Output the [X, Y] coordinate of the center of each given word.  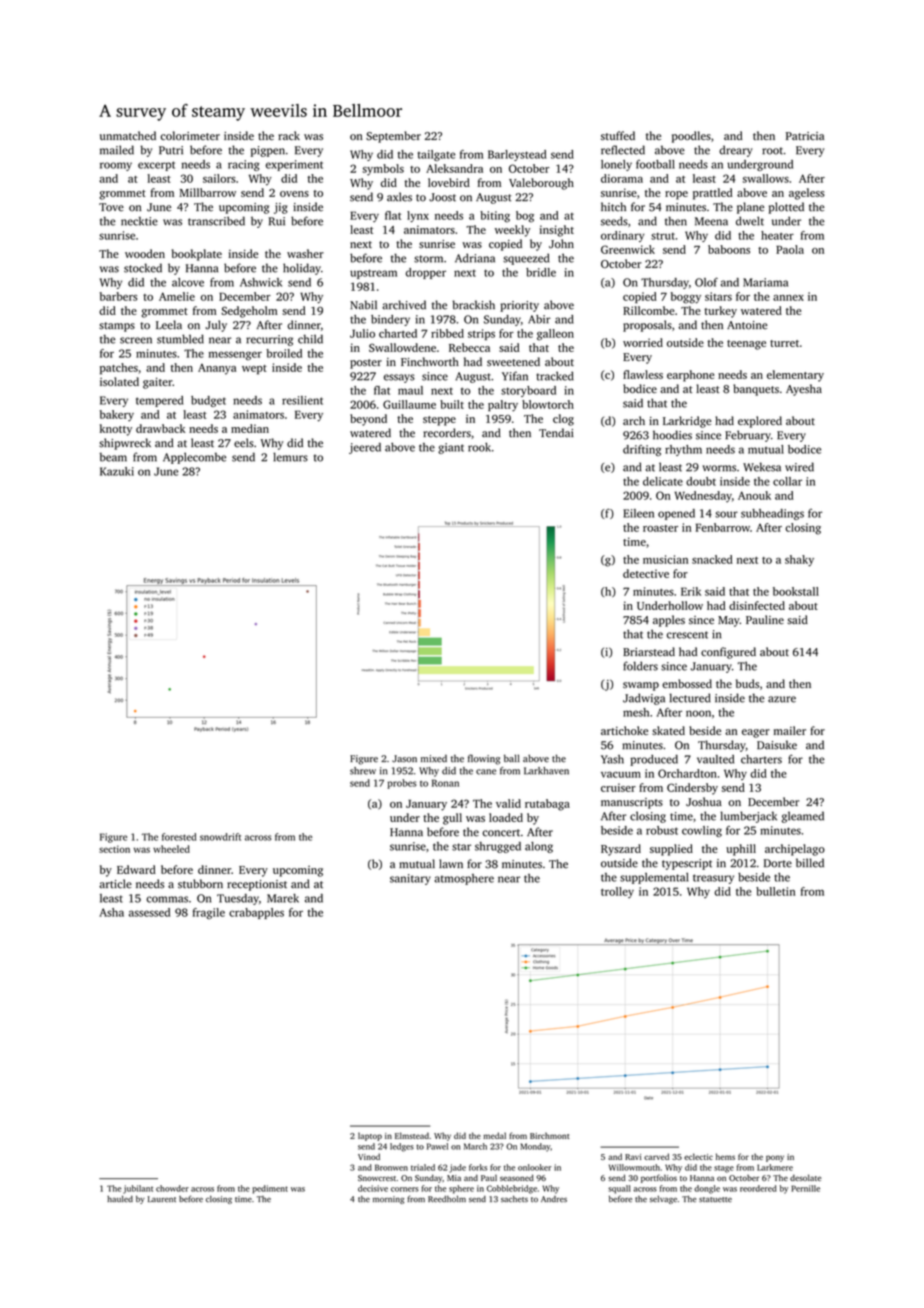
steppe [439, 421]
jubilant [138, 1189]
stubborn [200, 884]
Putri [171, 150]
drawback [160, 428]
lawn [451, 864]
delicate [663, 481]
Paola [790, 249]
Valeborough [541, 184]
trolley [617, 892]
